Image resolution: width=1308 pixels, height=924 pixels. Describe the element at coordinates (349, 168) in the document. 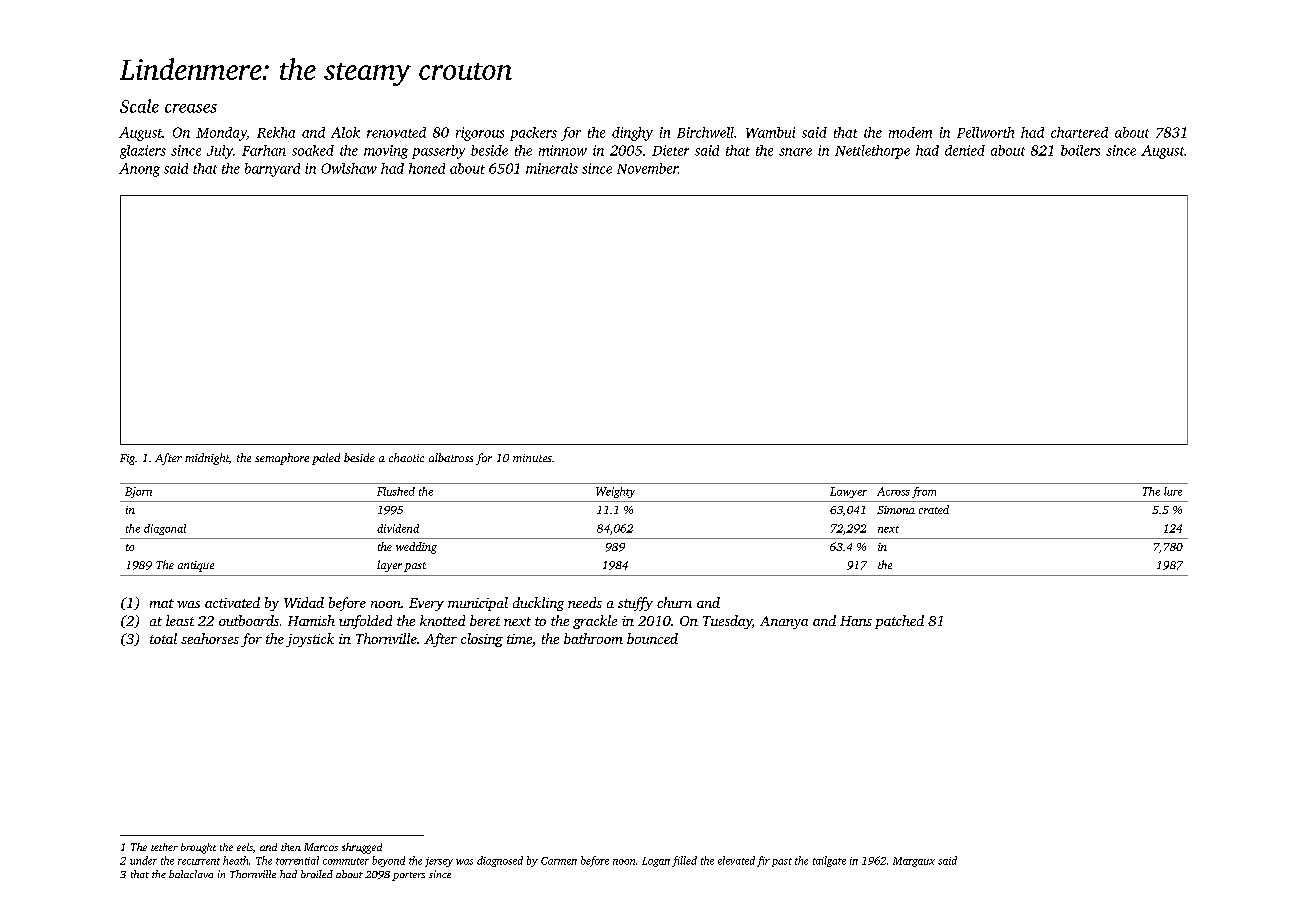

I see `Owlshaw` at that location.
